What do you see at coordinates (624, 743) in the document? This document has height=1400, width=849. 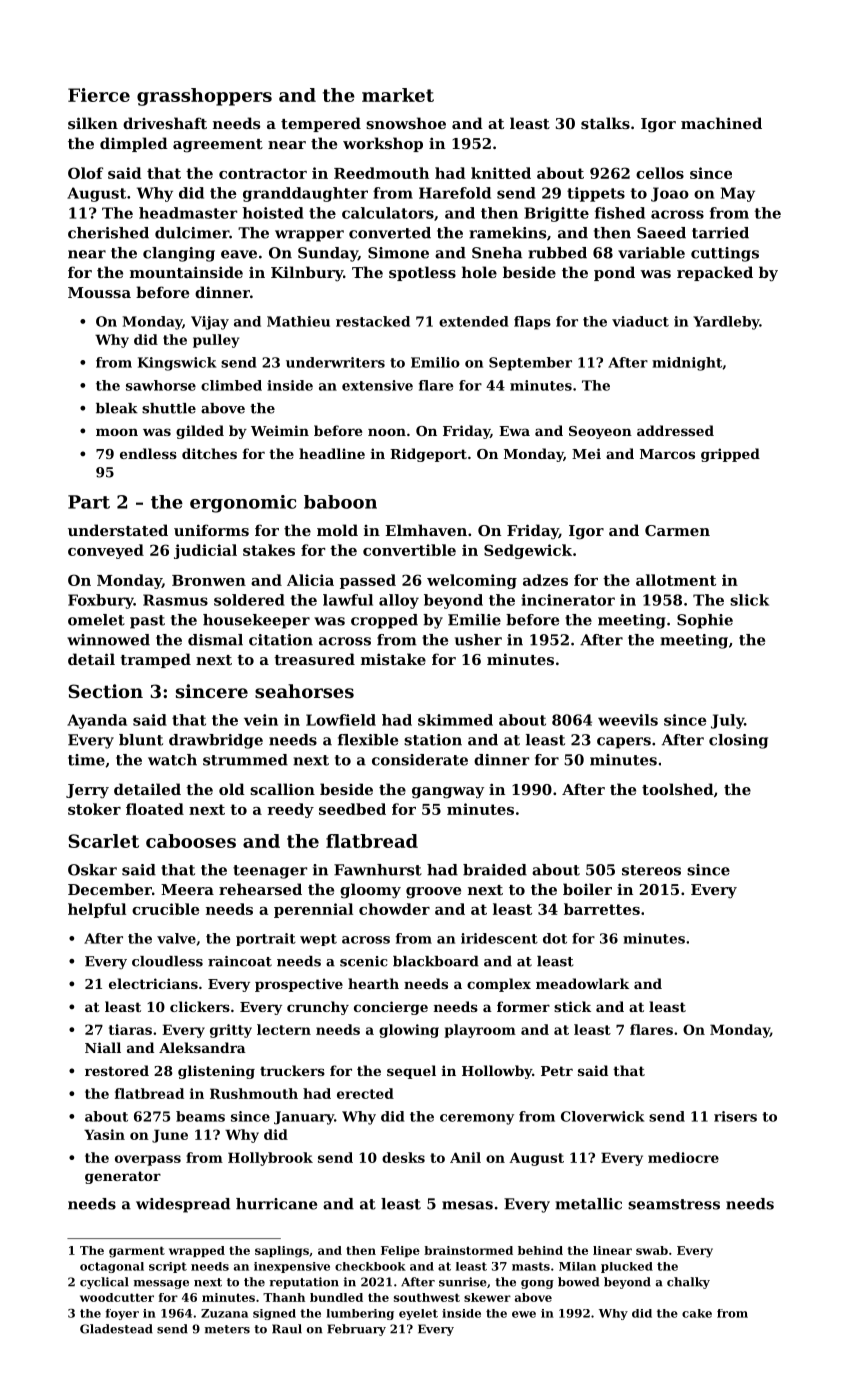 I see `capers` at bounding box center [624, 743].
